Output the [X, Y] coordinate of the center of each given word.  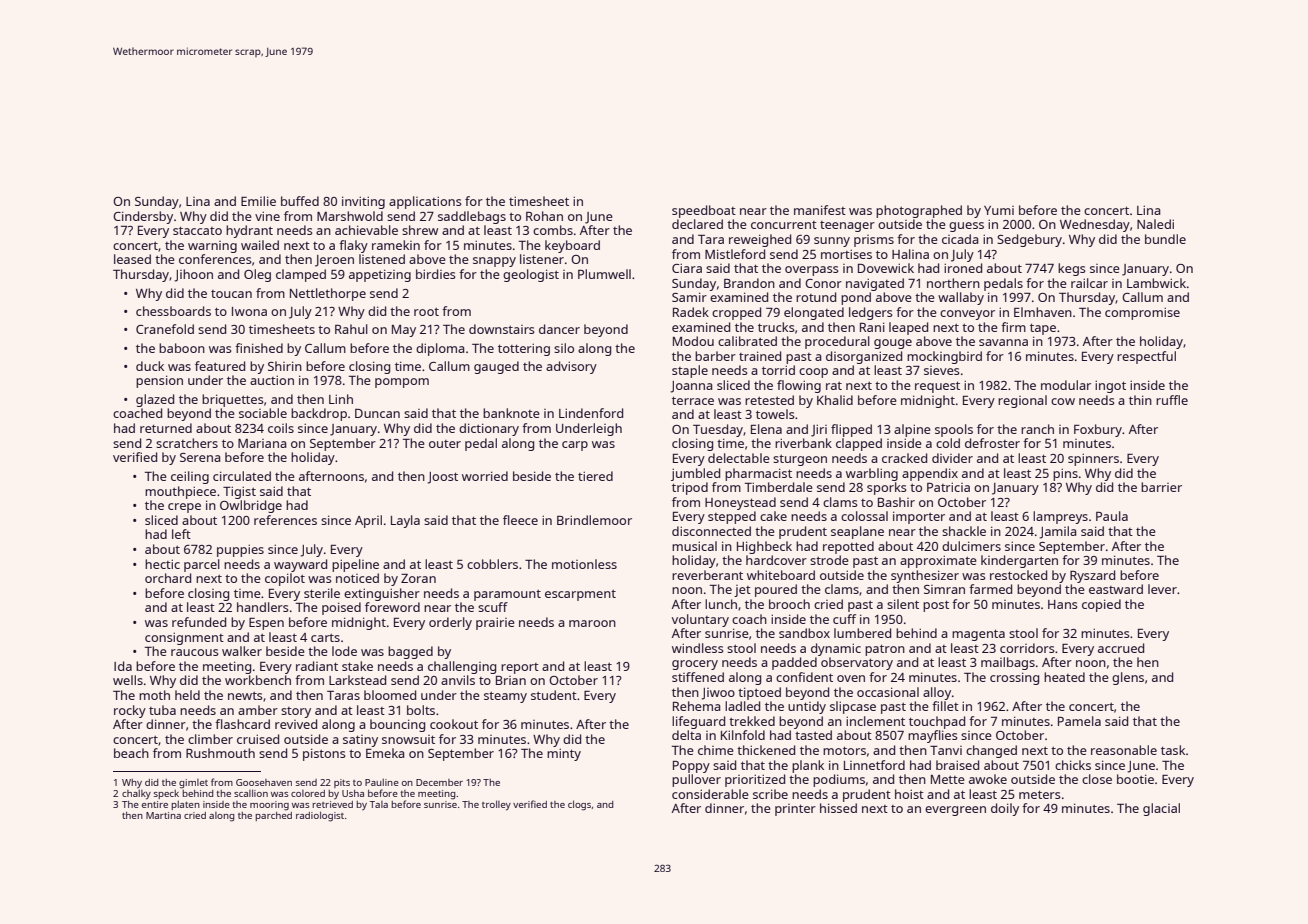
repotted [848, 547]
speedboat [704, 211]
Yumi [999, 210]
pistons [324, 754]
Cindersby [143, 217]
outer [445, 444]
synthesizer [925, 576]
